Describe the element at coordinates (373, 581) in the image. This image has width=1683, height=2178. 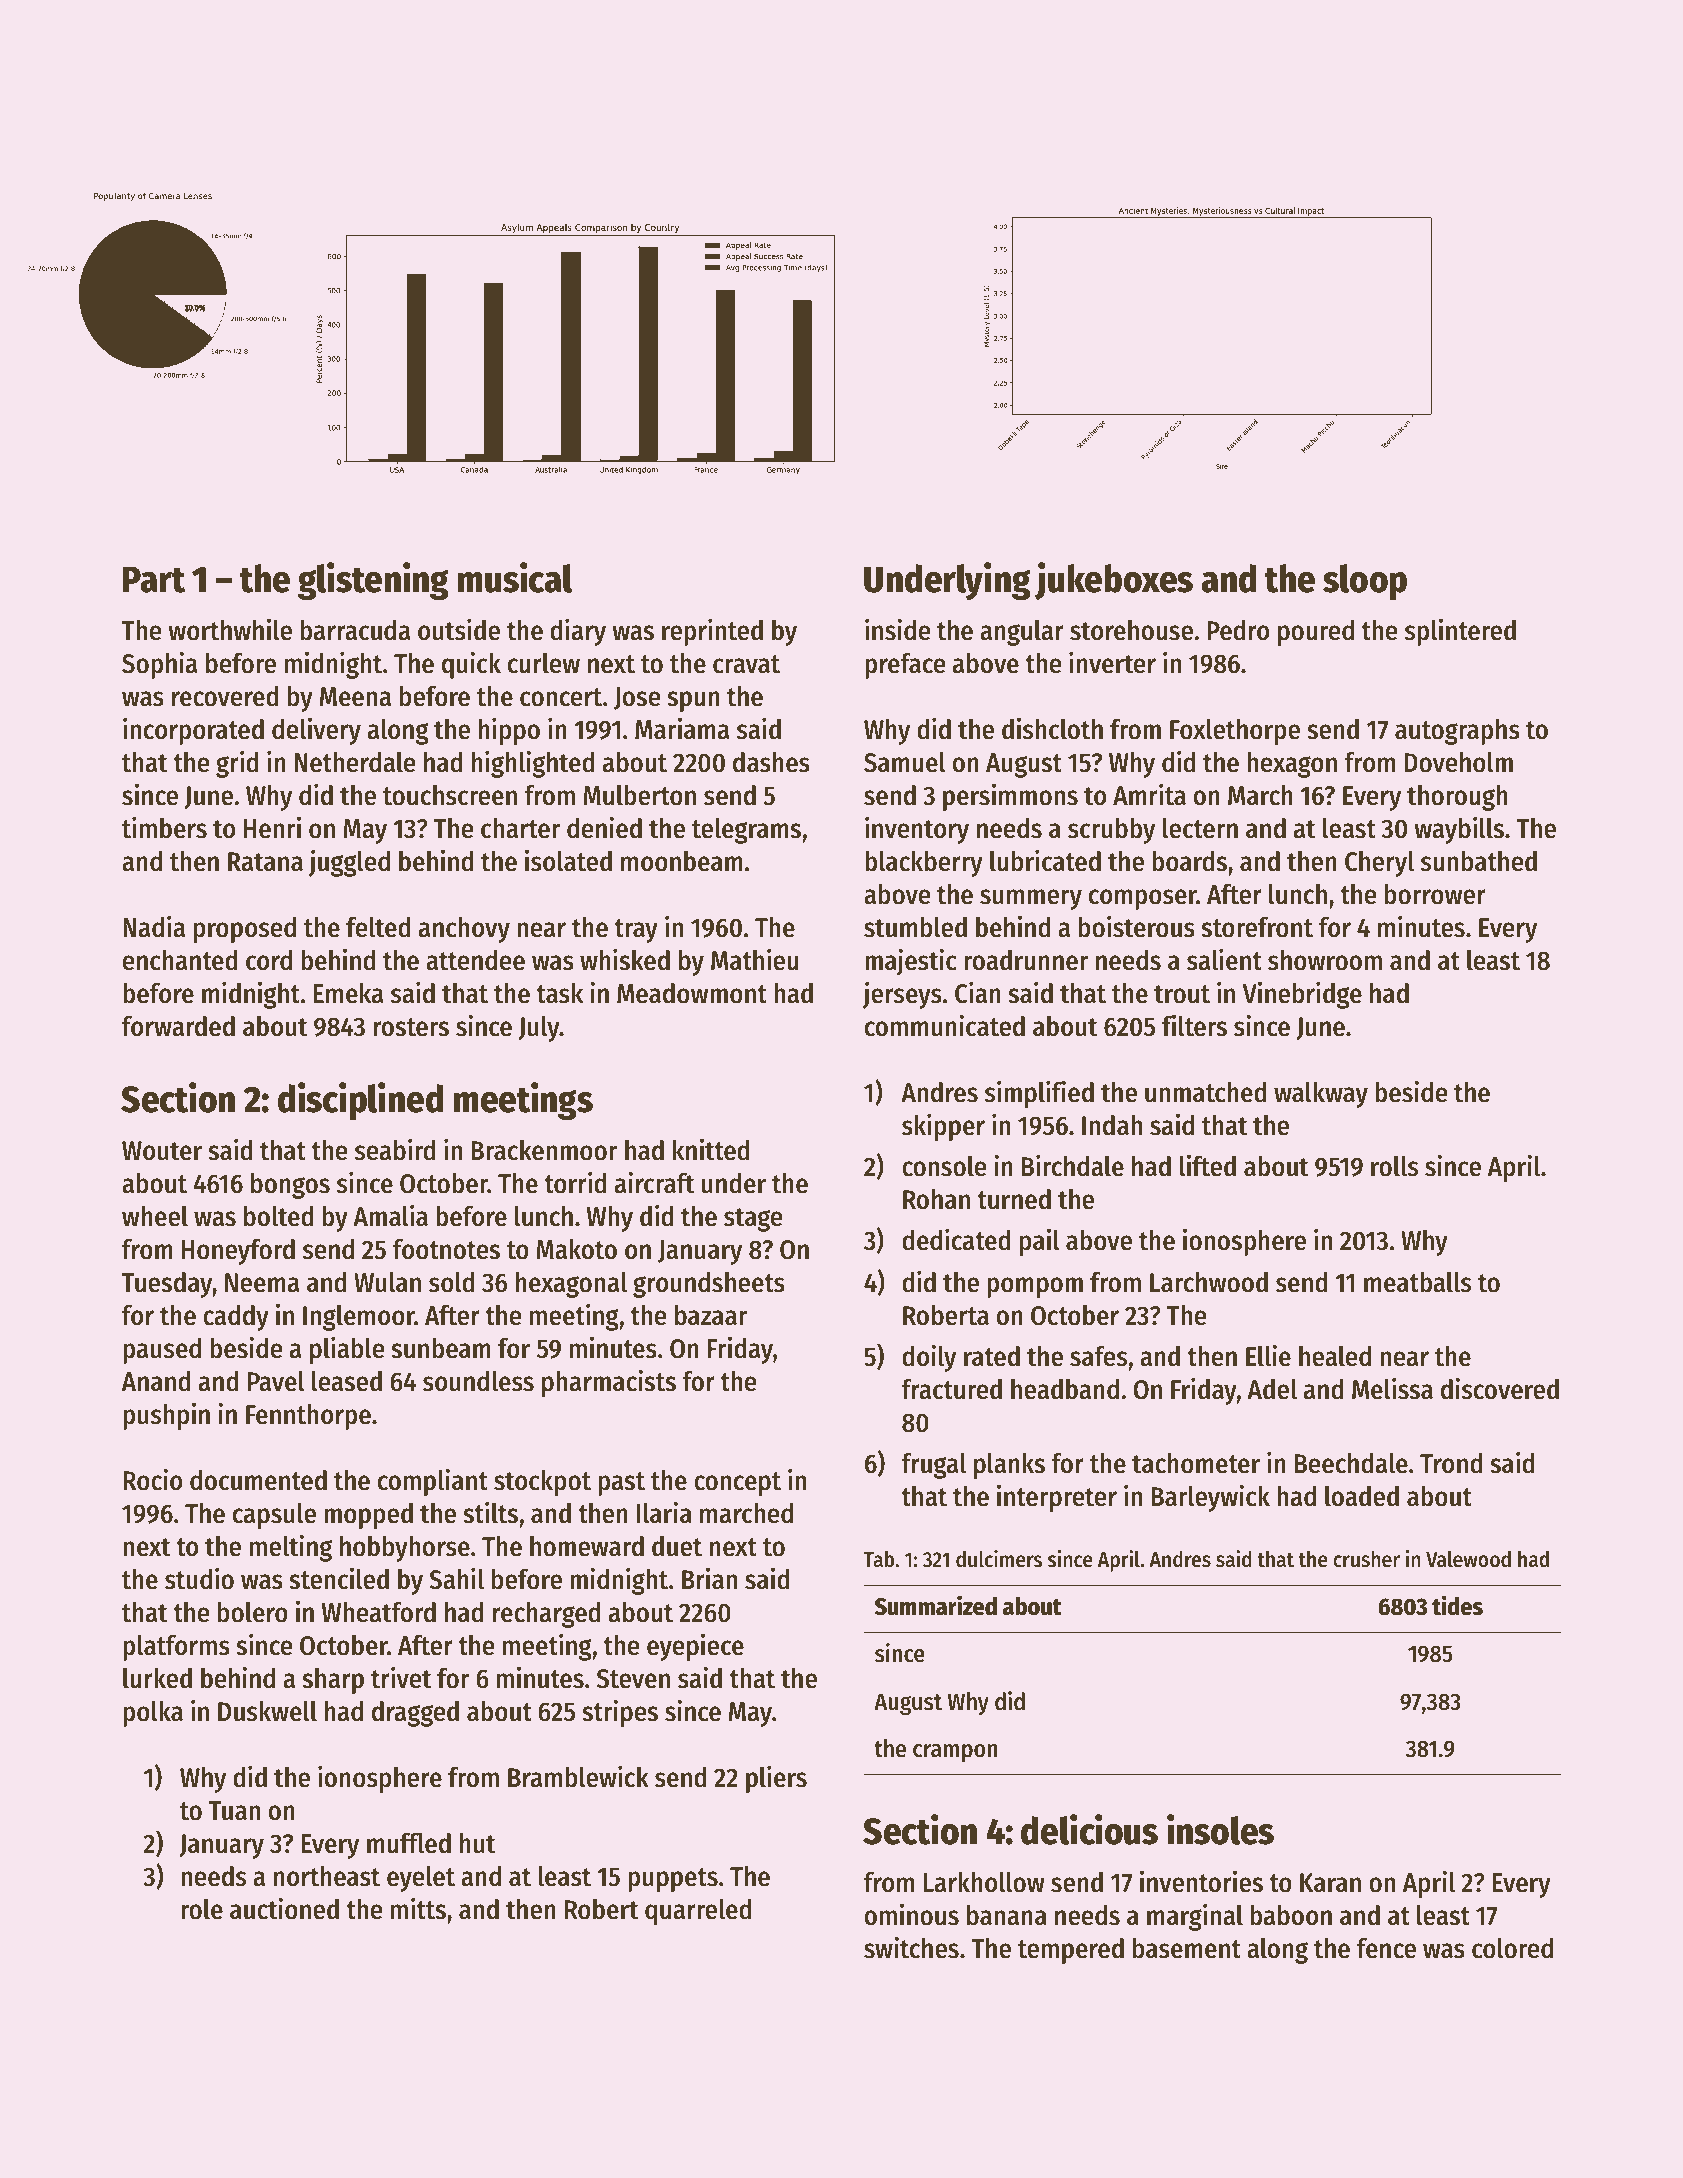
I see `glistening` at that location.
